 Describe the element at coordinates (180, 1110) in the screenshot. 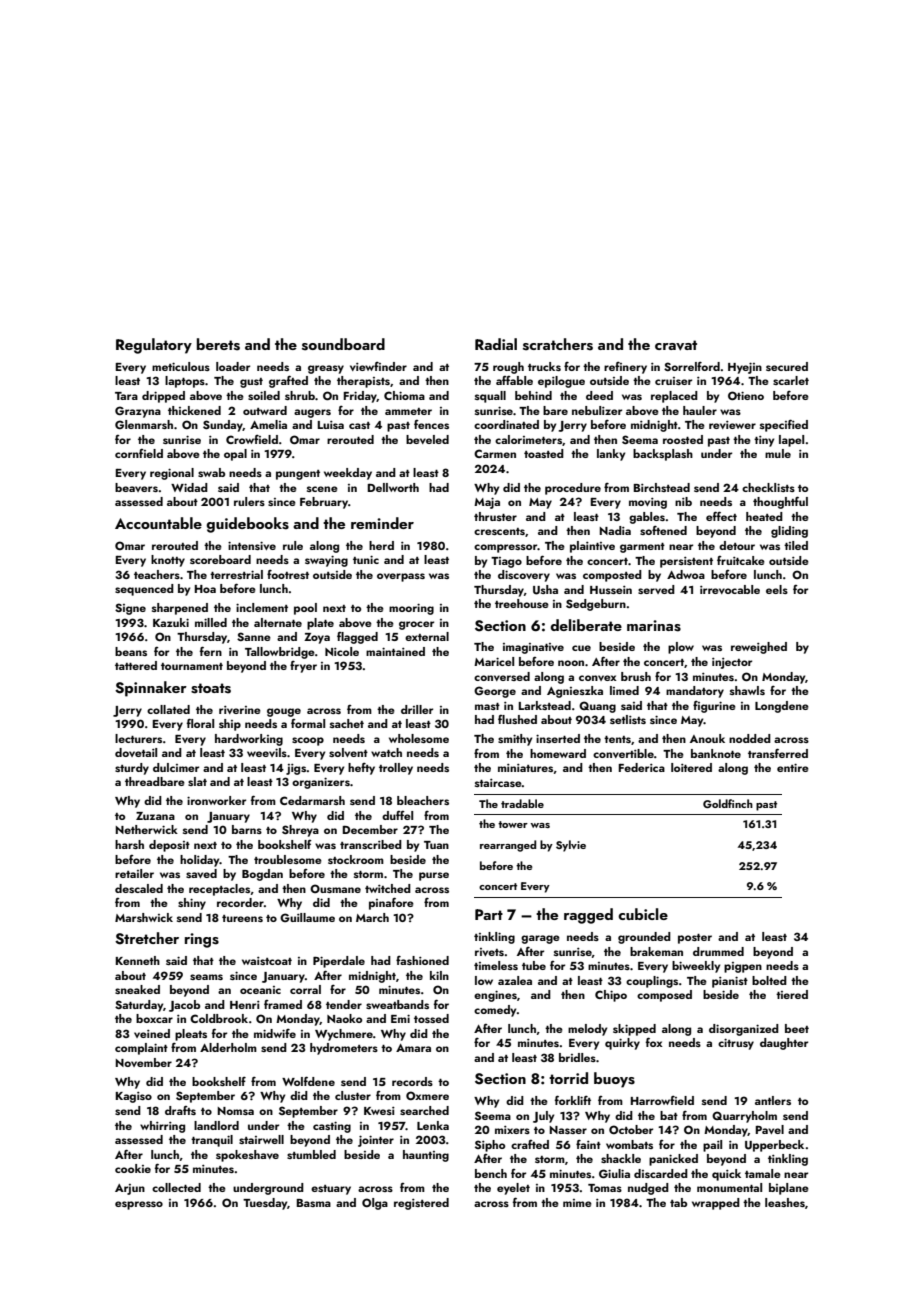

I see `drafts` at that location.
